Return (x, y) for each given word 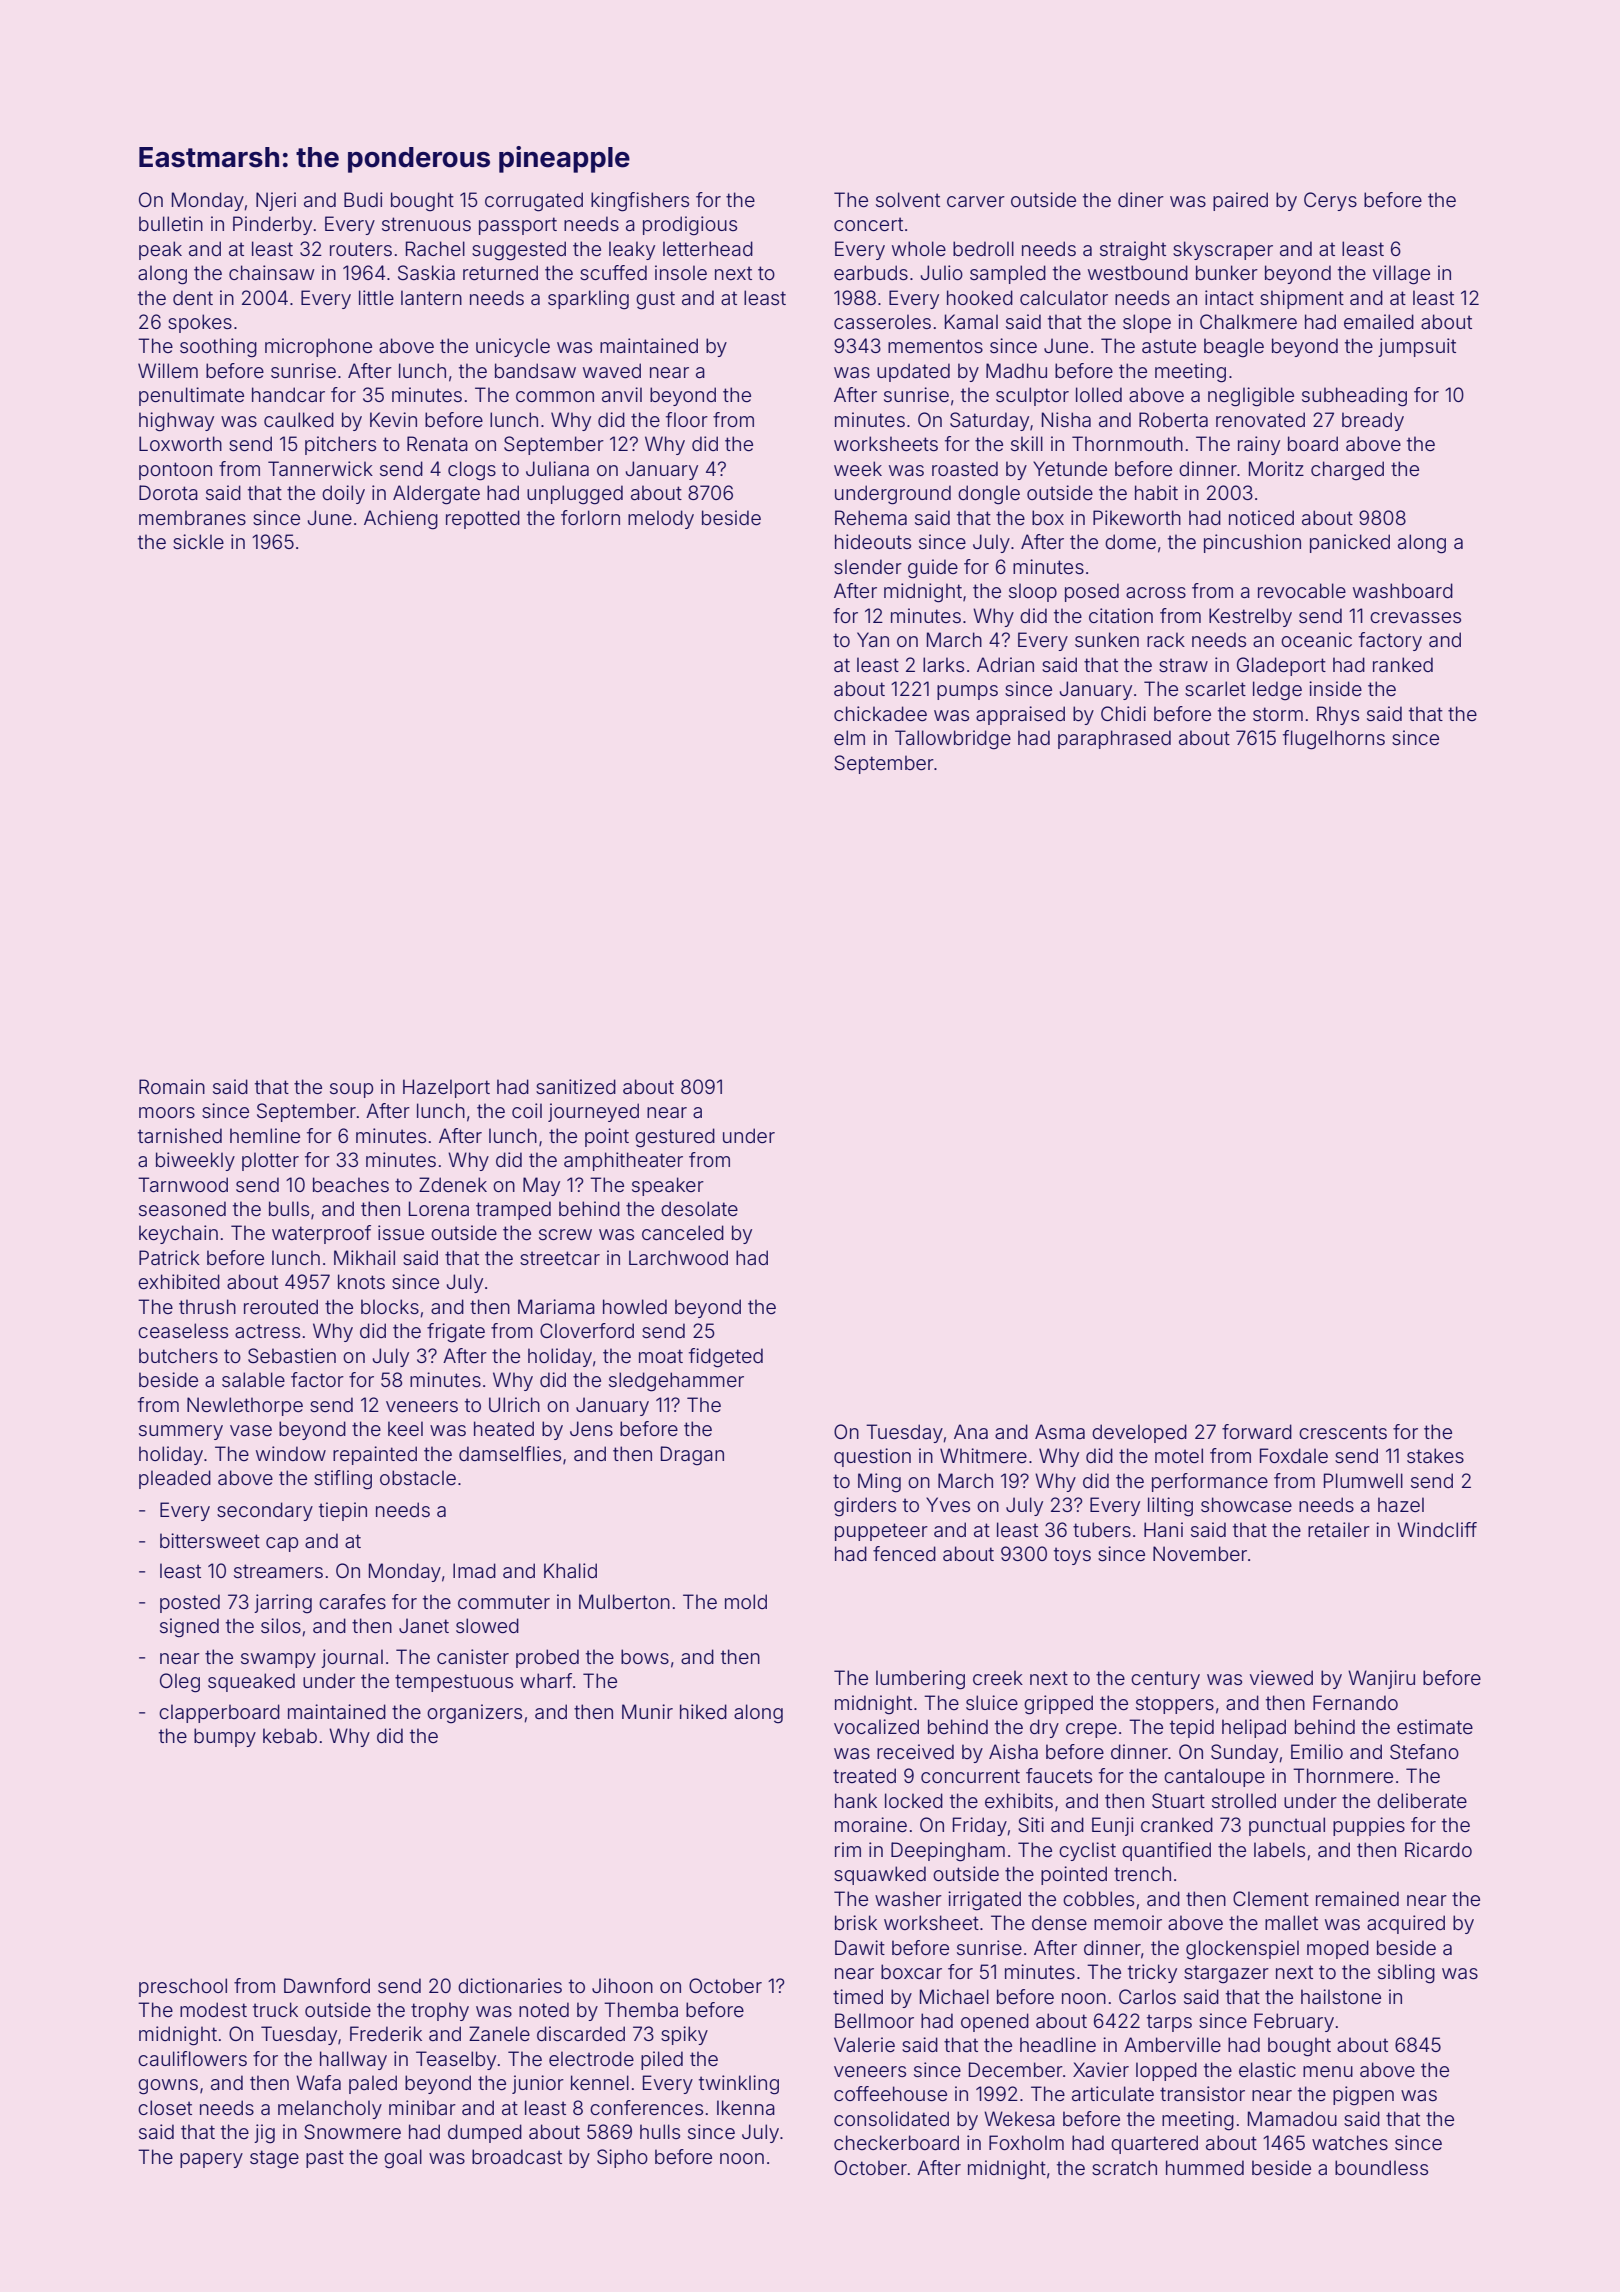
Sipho (622, 2158)
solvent (908, 199)
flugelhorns (1334, 740)
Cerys (1330, 201)
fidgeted (726, 1358)
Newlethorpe (245, 1406)
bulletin (171, 223)
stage (274, 2159)
